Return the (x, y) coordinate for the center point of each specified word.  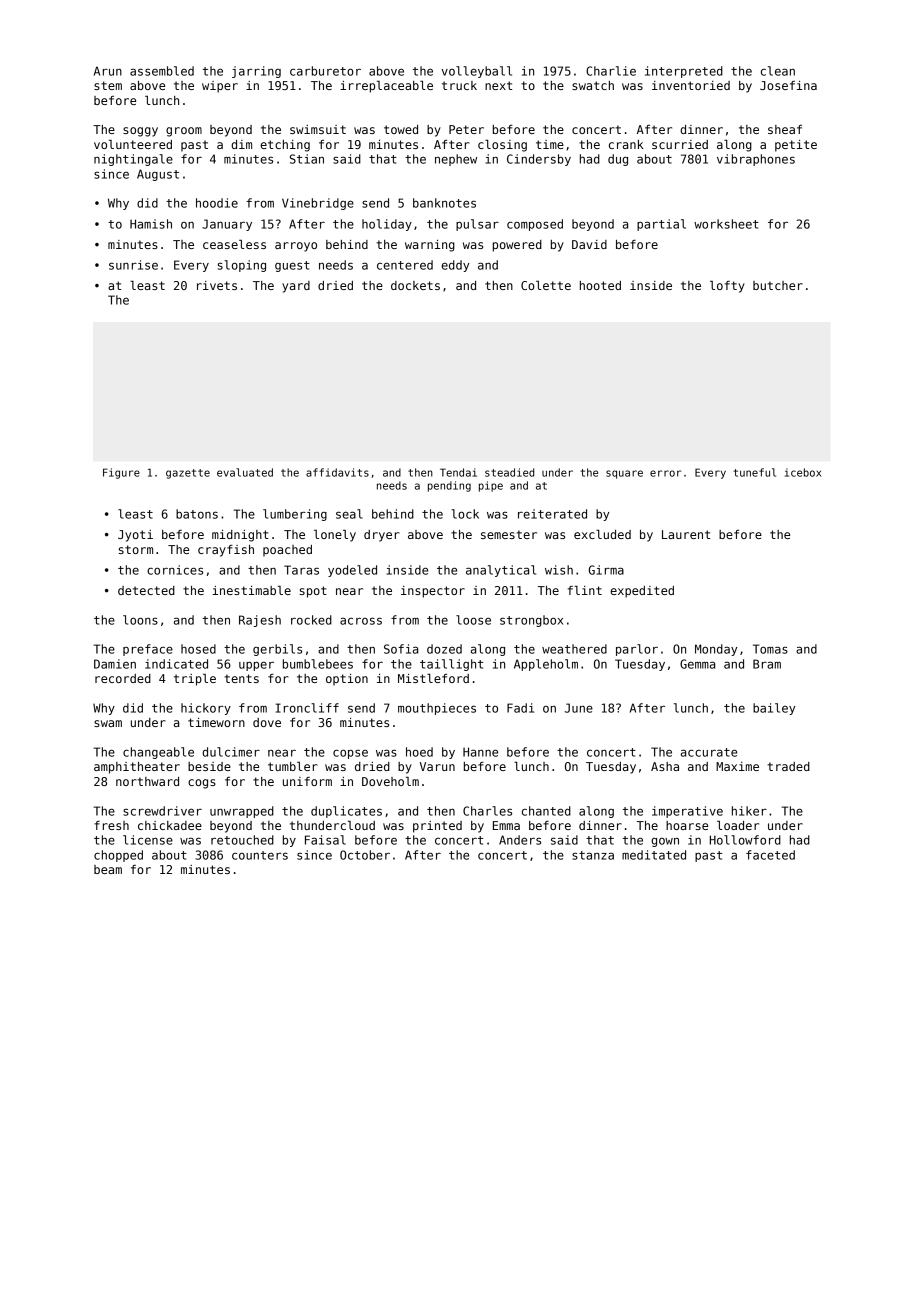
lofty (727, 287)
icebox (803, 472)
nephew (456, 160)
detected (146, 590)
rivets (217, 285)
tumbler (293, 766)
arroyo (296, 247)
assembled (162, 71)
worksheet (726, 224)
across (361, 621)
